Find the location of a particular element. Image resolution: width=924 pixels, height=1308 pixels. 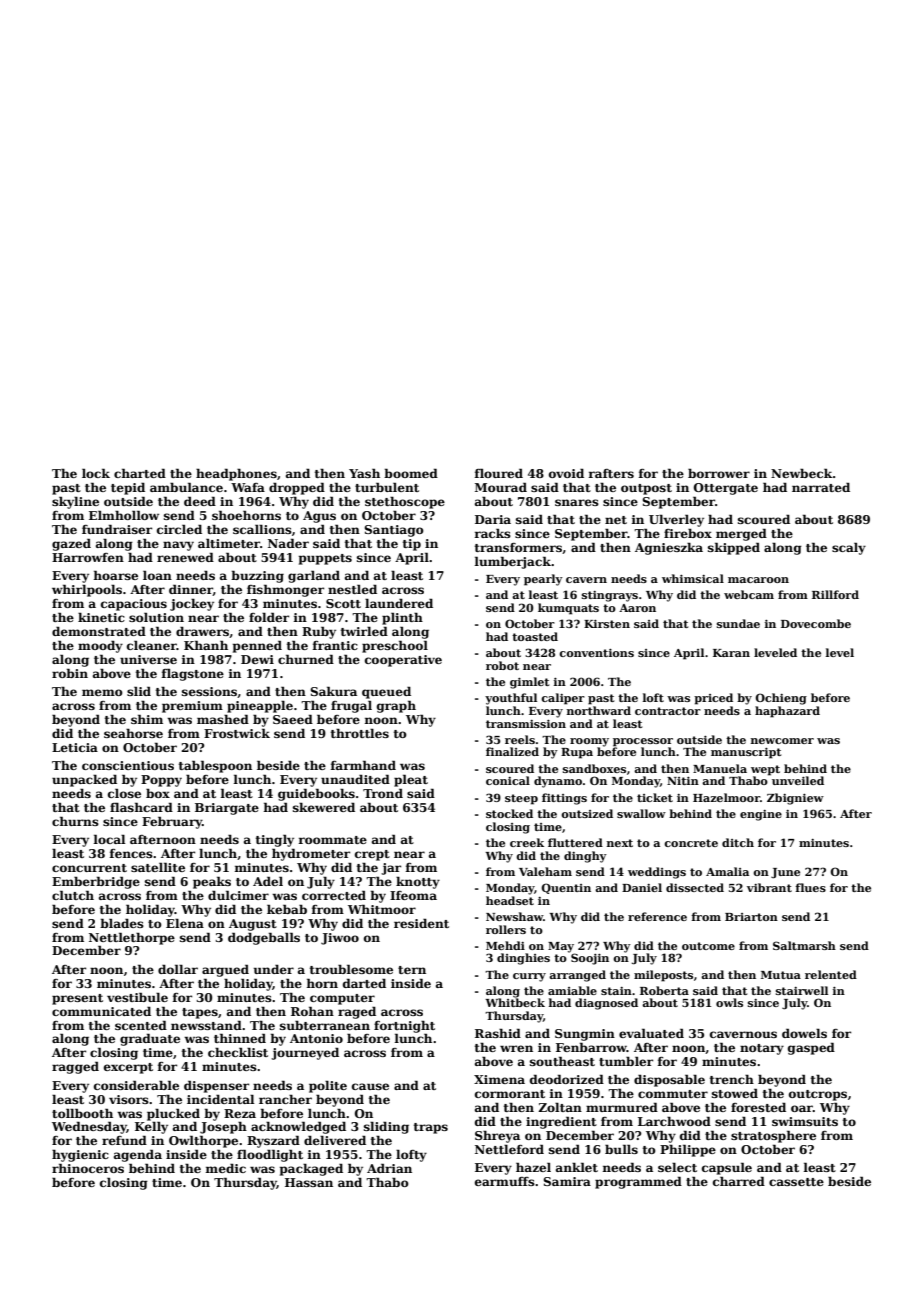

farmhand is located at coordinates (363, 765).
